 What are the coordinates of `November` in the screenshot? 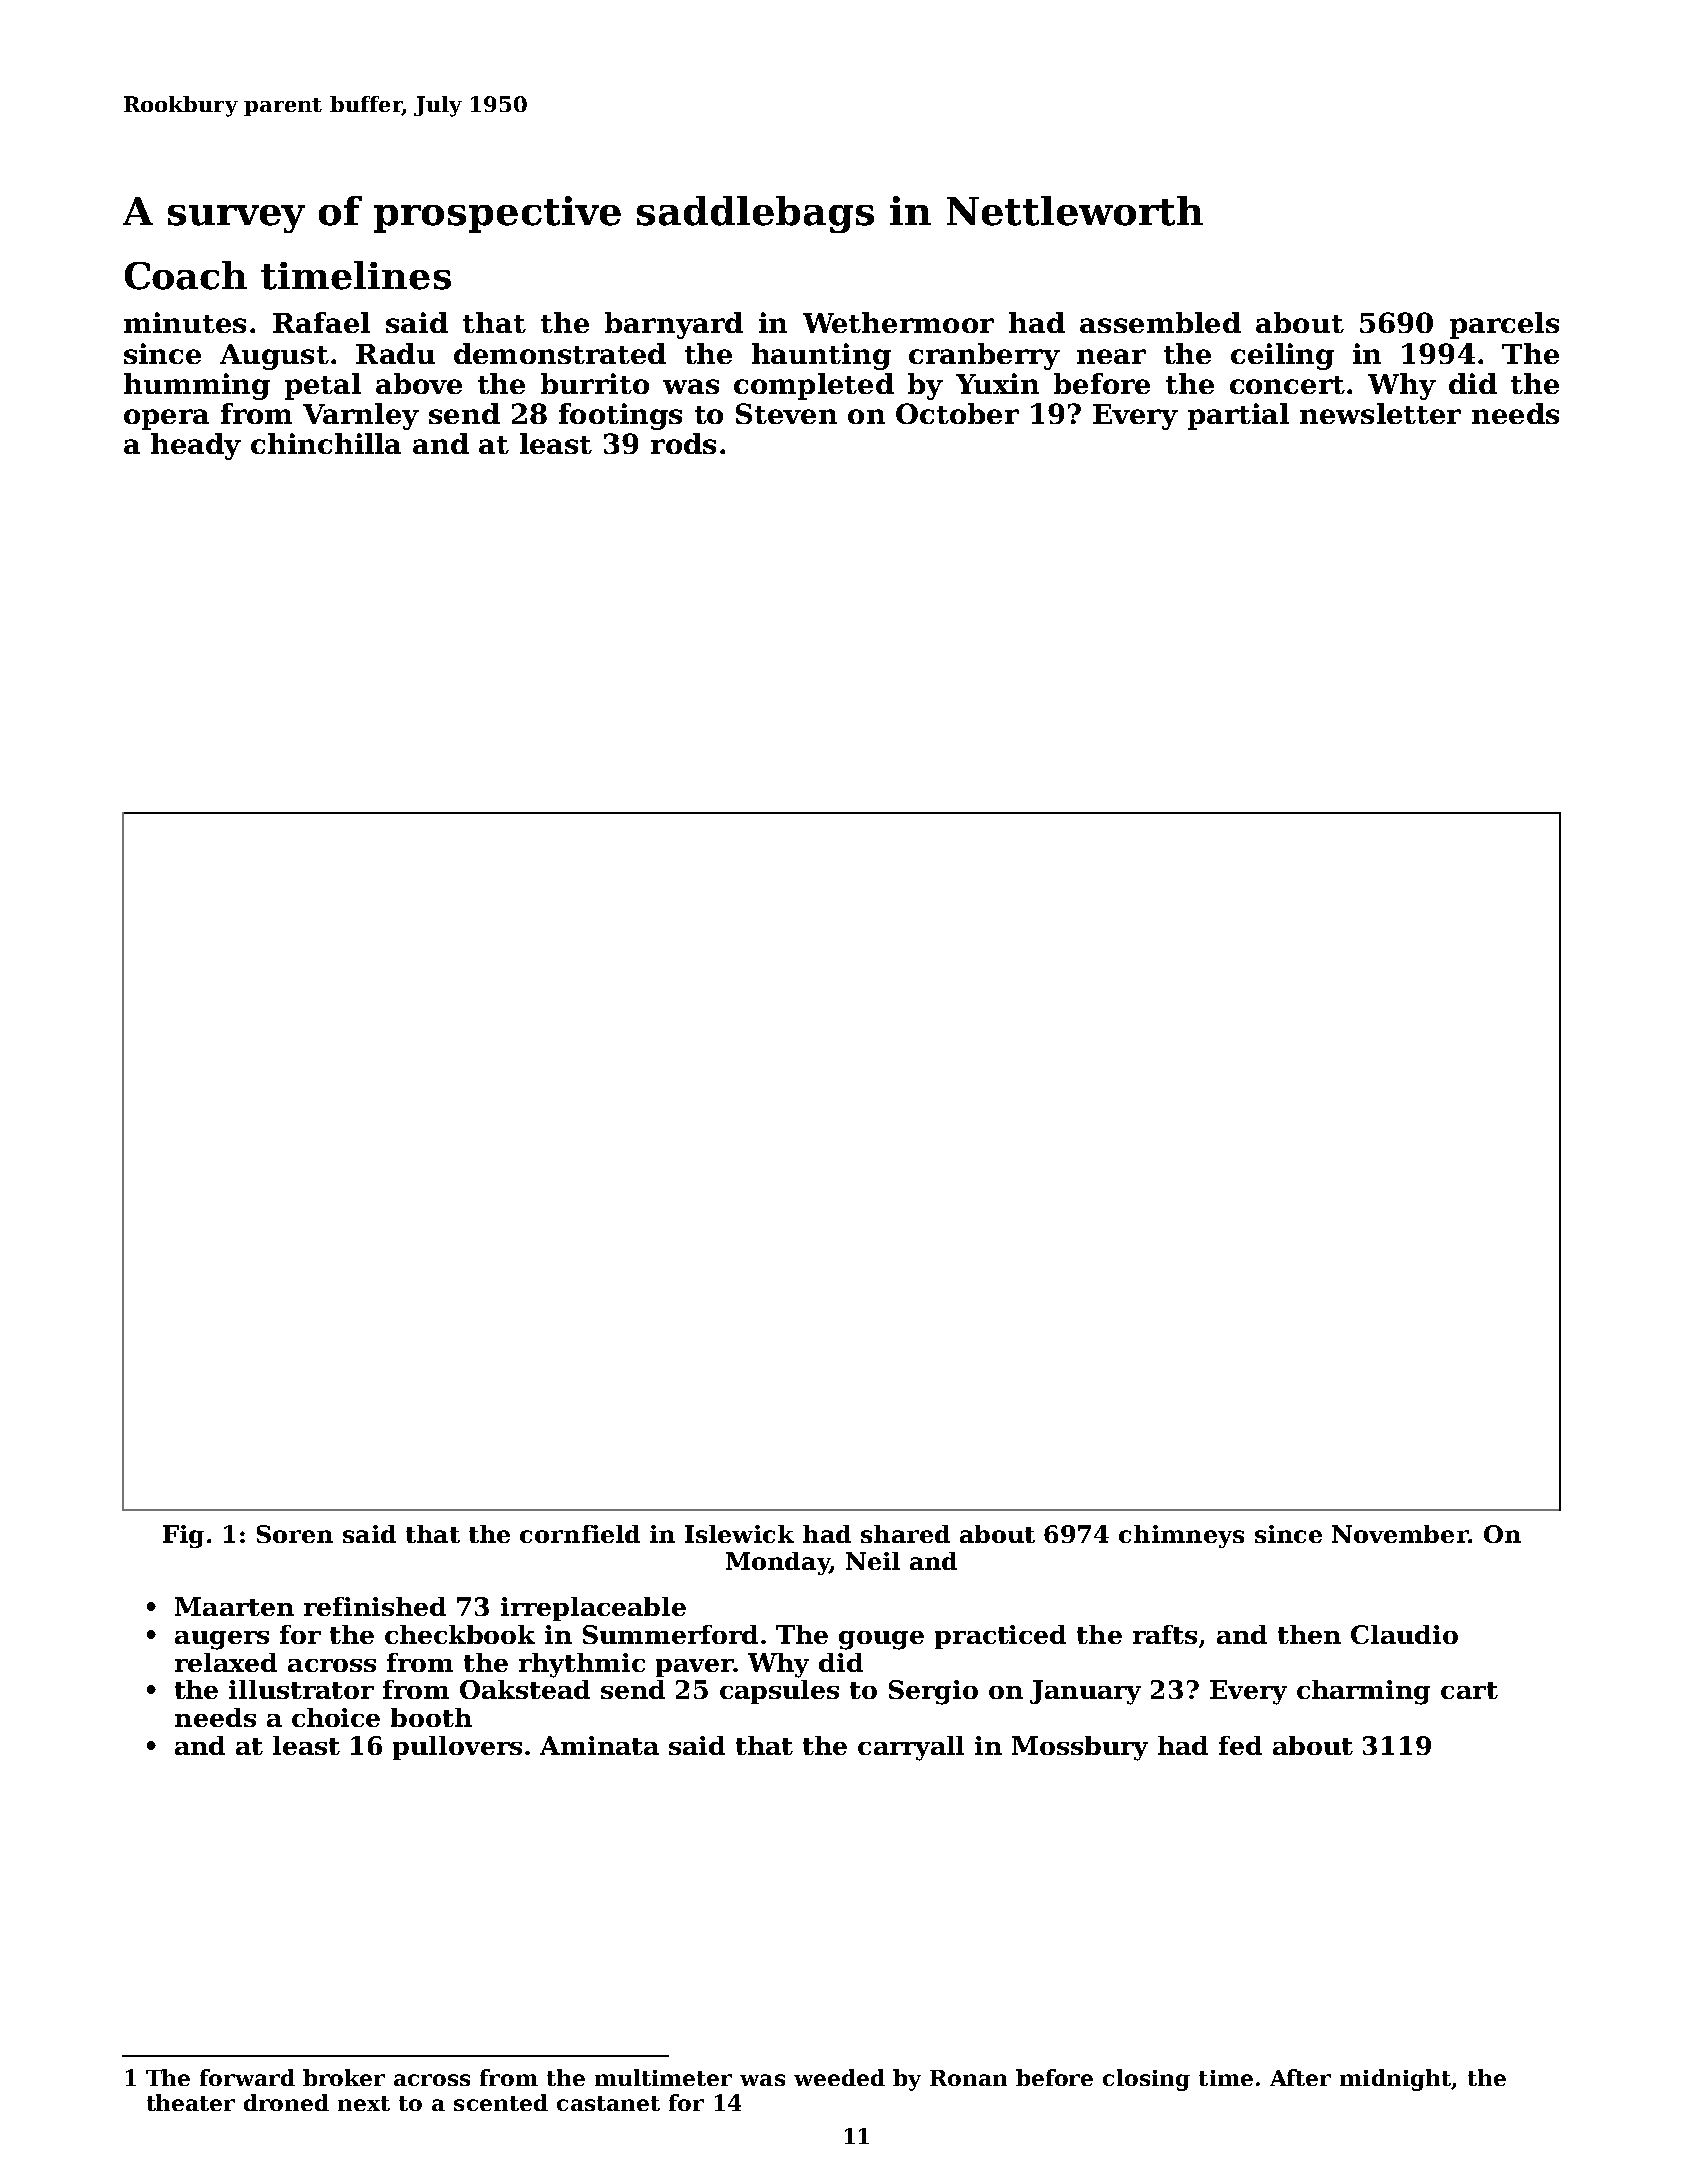 It's located at (1400, 1534).
